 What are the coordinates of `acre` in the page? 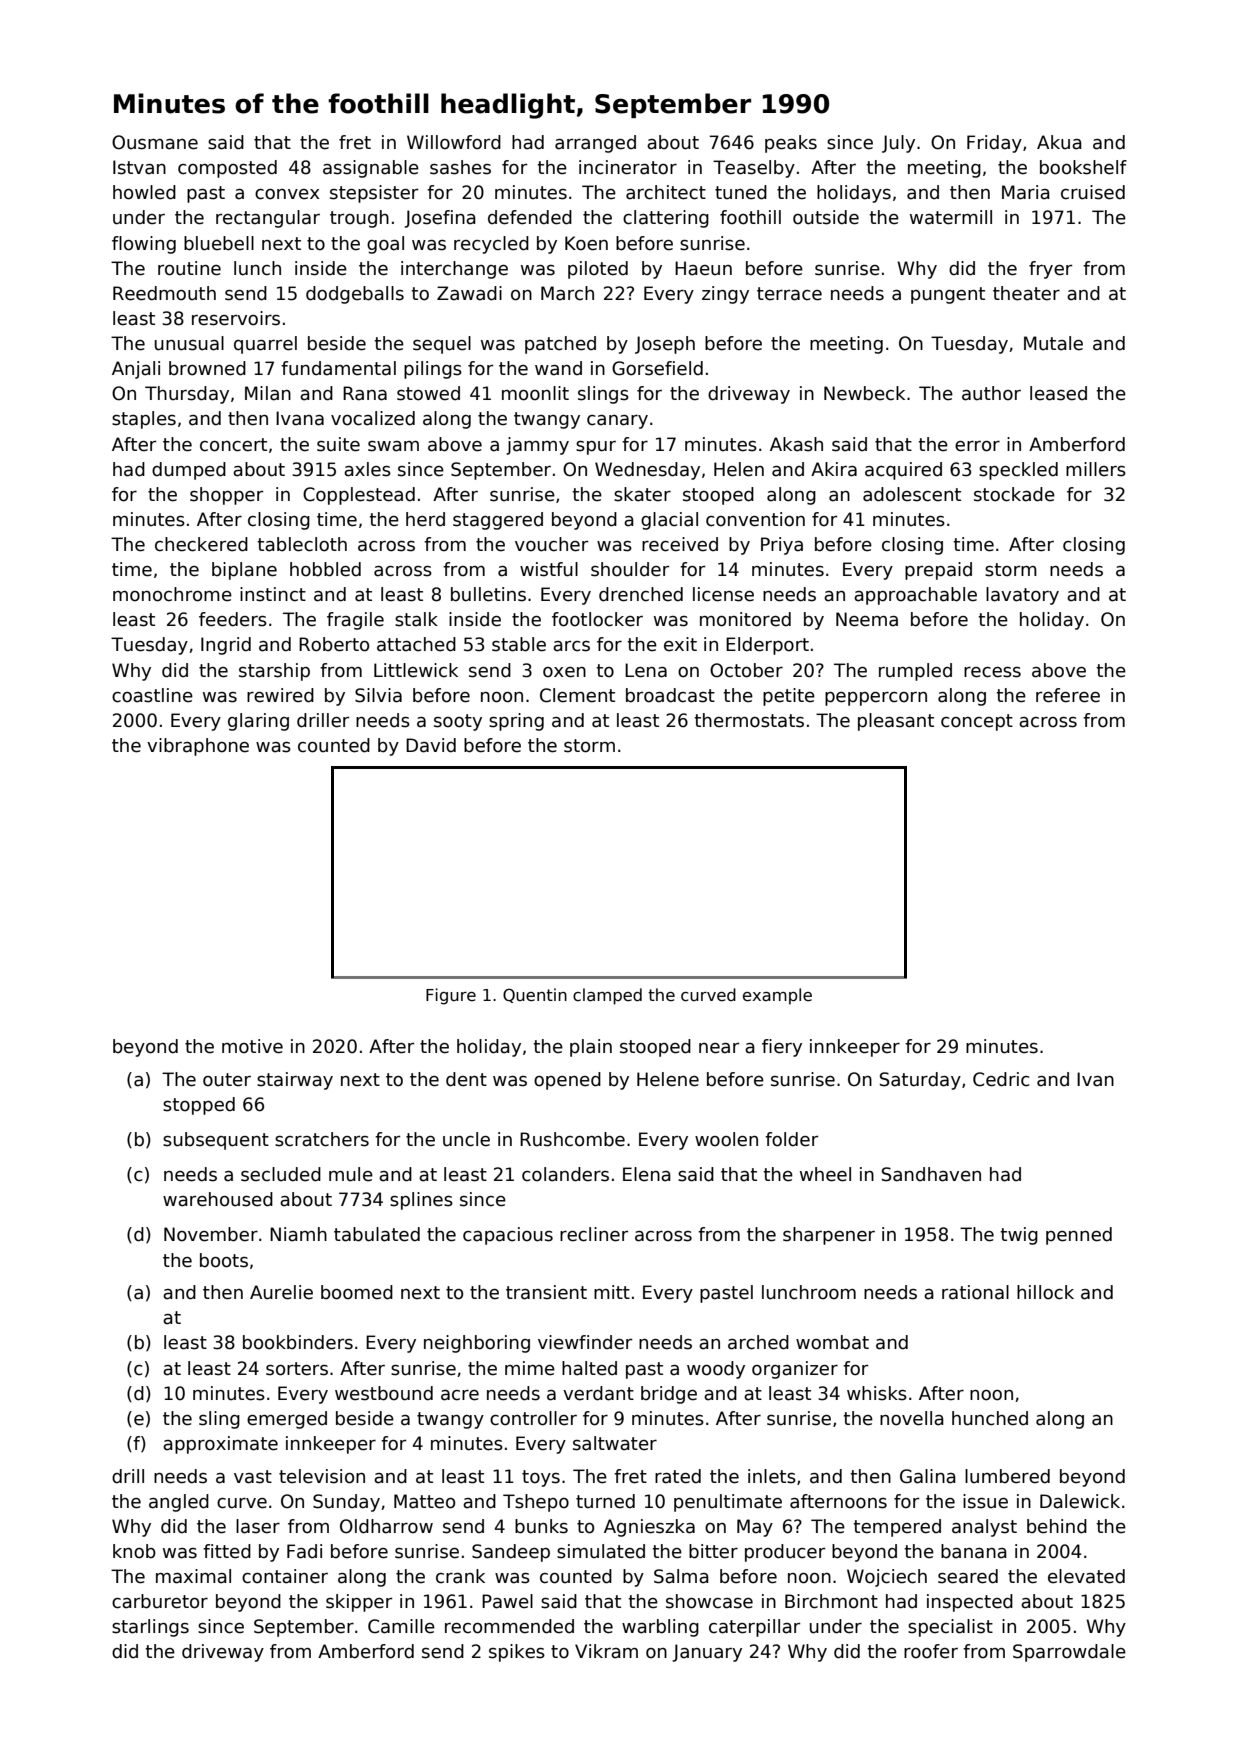 It's located at (460, 1395).
